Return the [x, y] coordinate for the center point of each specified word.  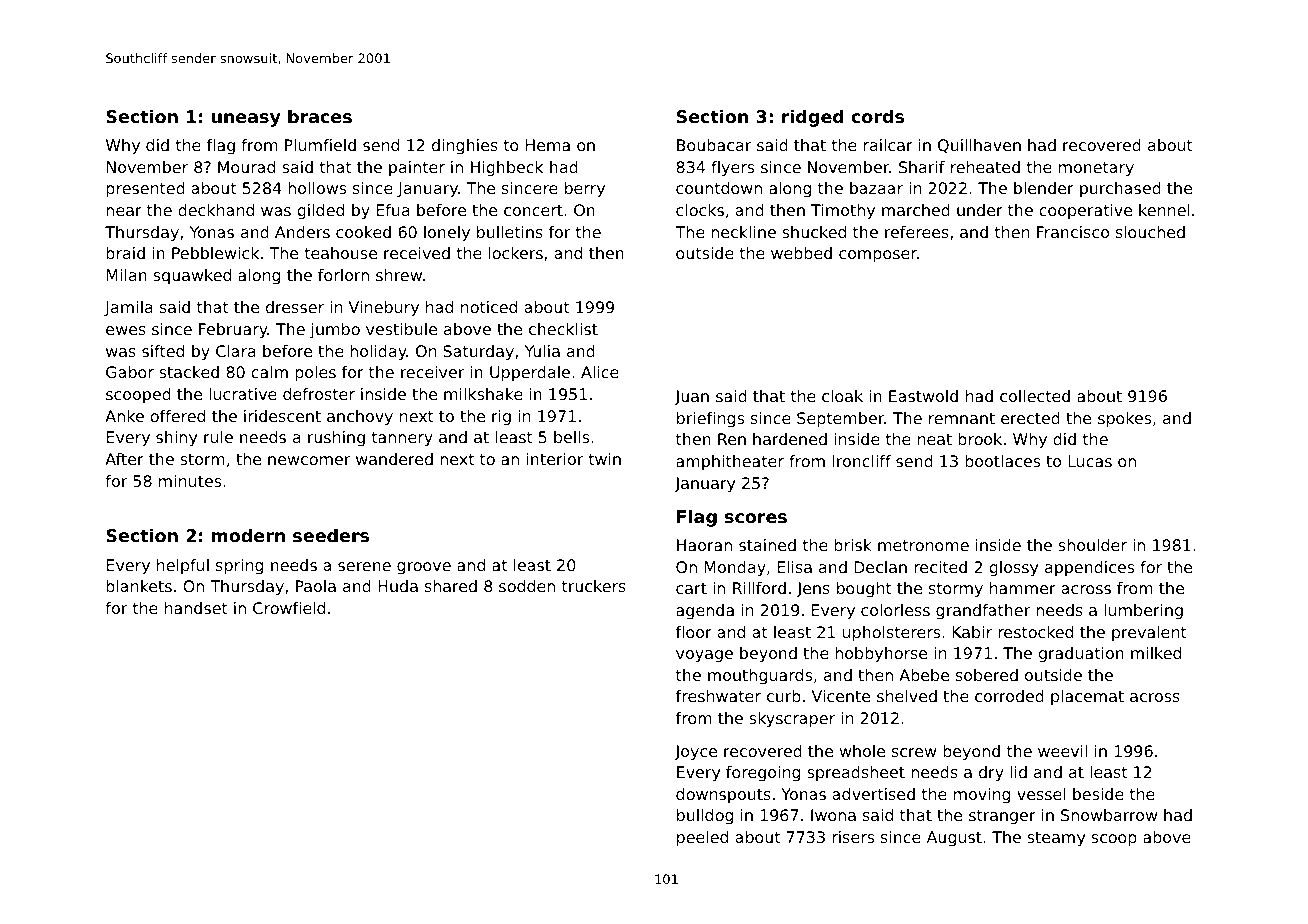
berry [585, 190]
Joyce [695, 753]
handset [196, 608]
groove [424, 568]
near [124, 211]
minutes [190, 481]
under [980, 210]
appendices [1089, 568]
